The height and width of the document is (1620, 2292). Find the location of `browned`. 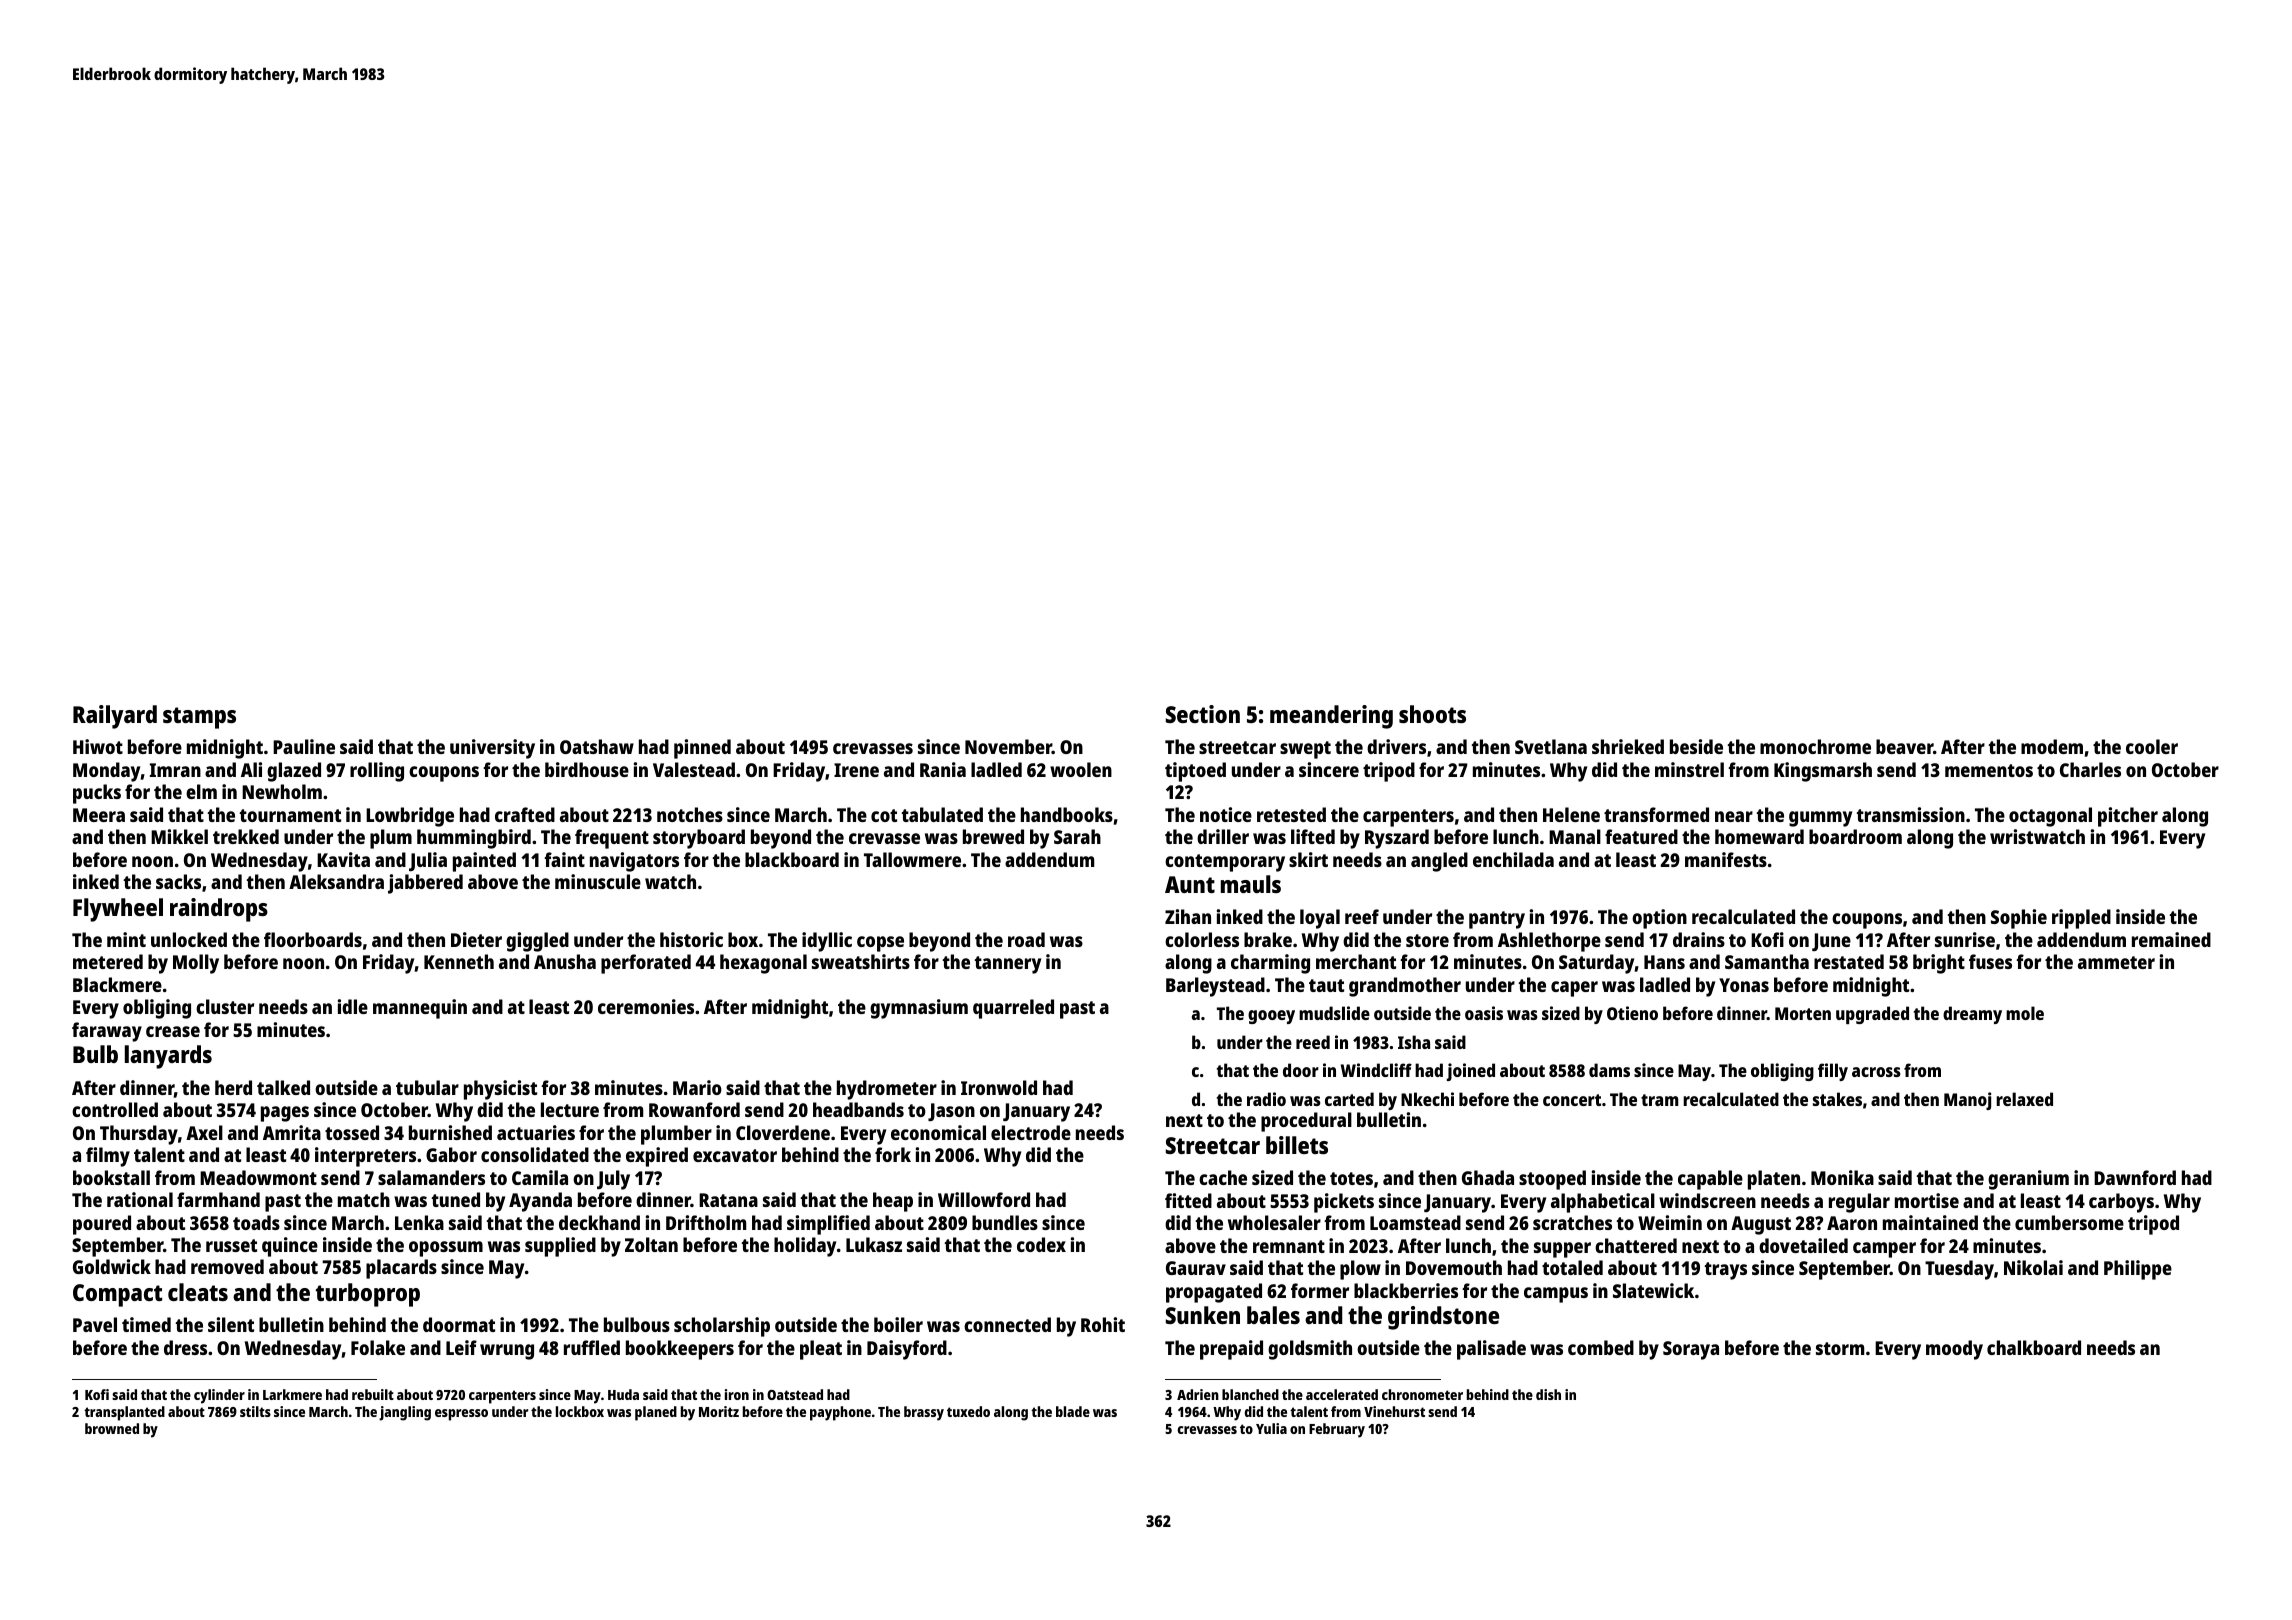

browned is located at coordinates (112, 1428).
